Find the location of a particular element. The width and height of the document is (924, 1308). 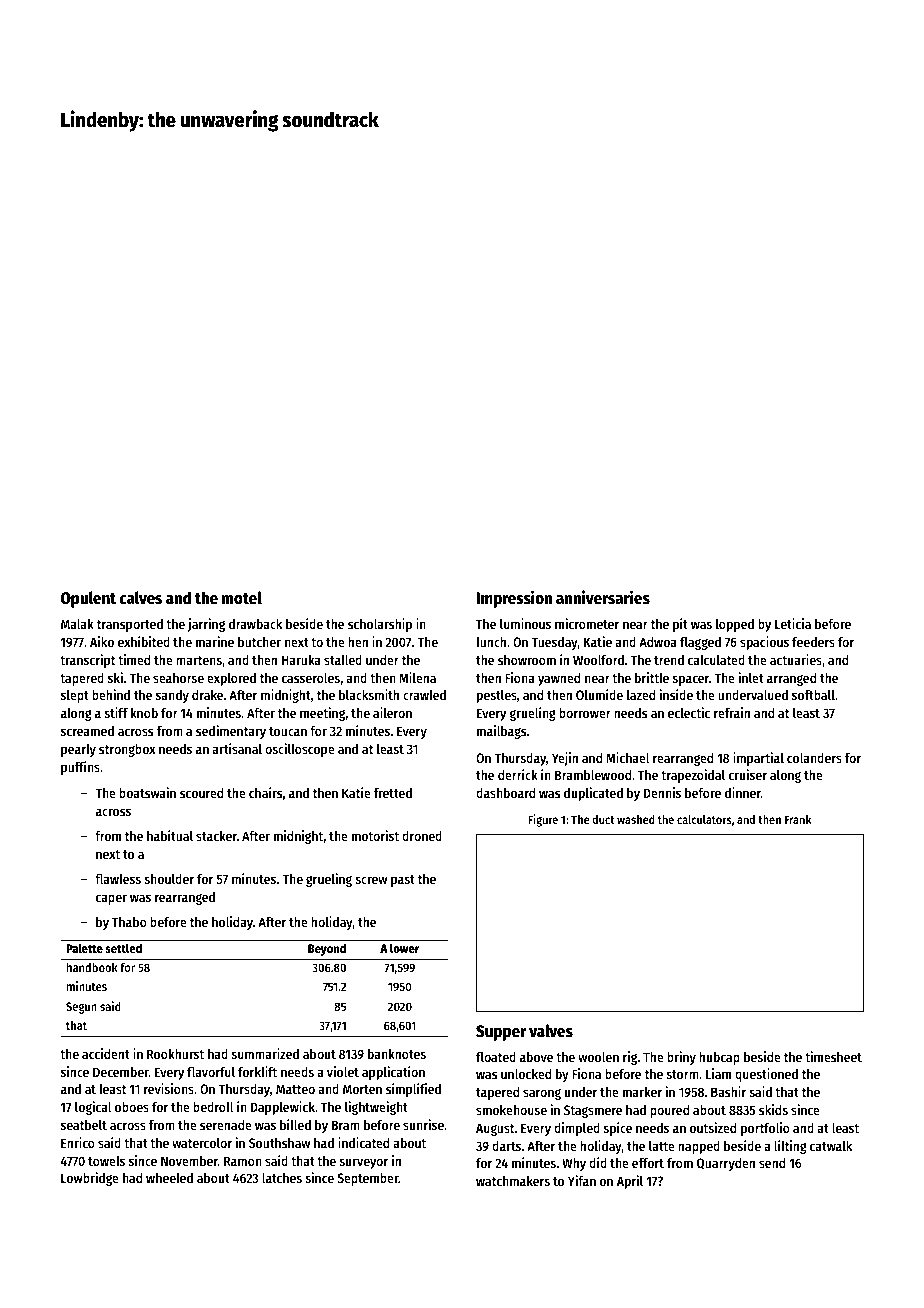

crawled is located at coordinates (424, 695).
